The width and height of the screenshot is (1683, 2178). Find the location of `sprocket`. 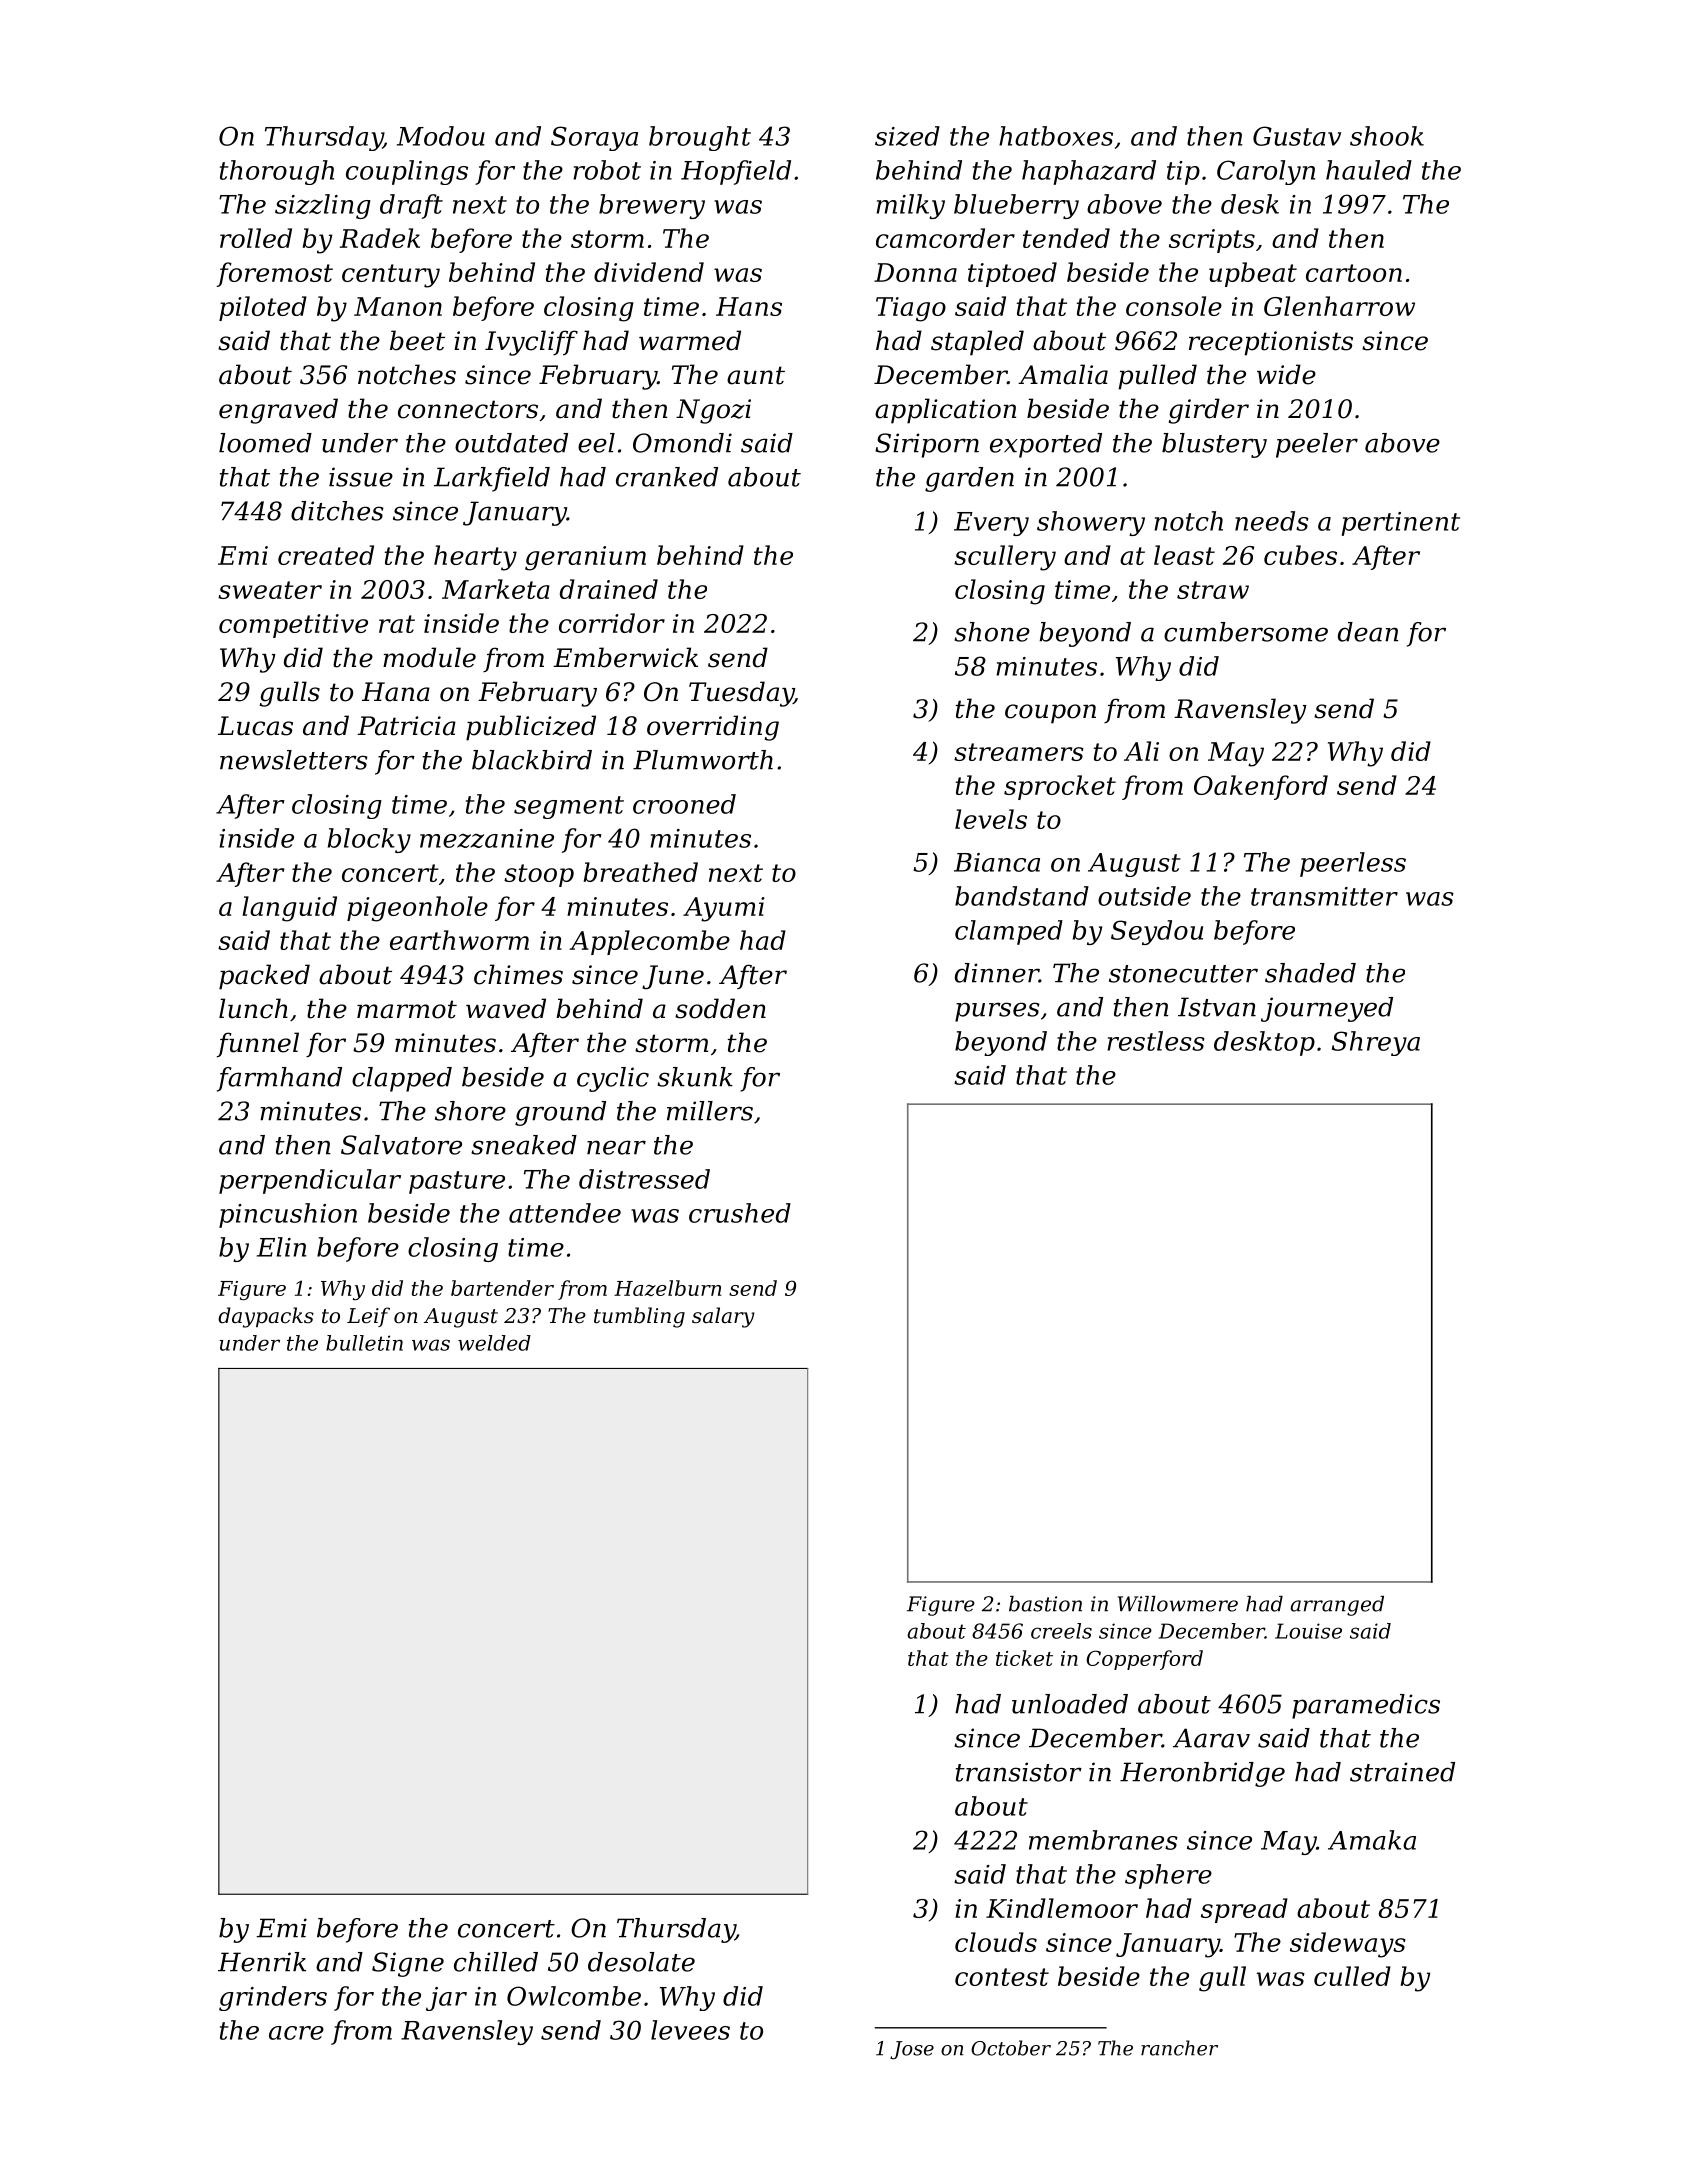

sprocket is located at coordinates (1060, 787).
